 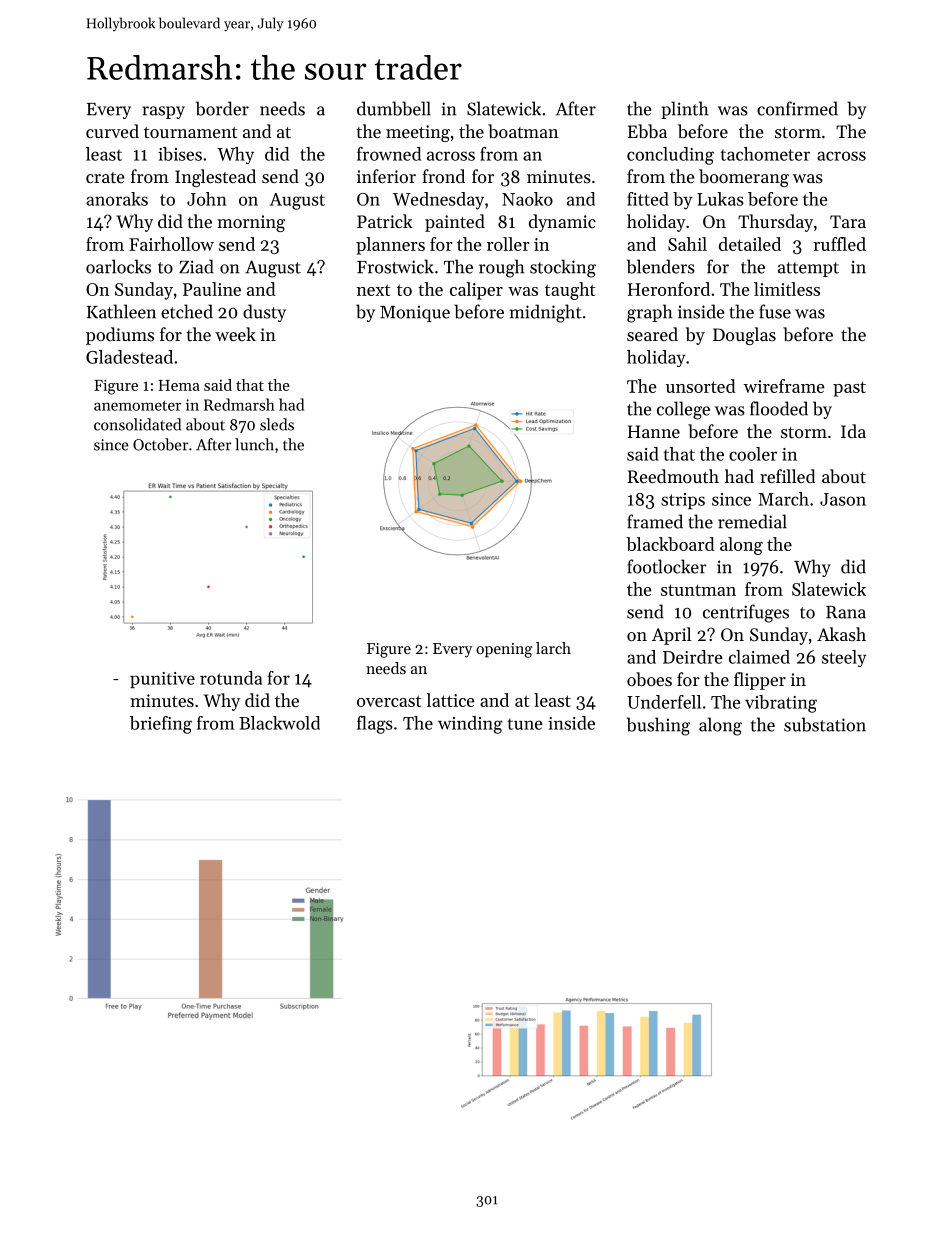 What do you see at coordinates (752, 521) in the screenshot?
I see `remedial` at bounding box center [752, 521].
